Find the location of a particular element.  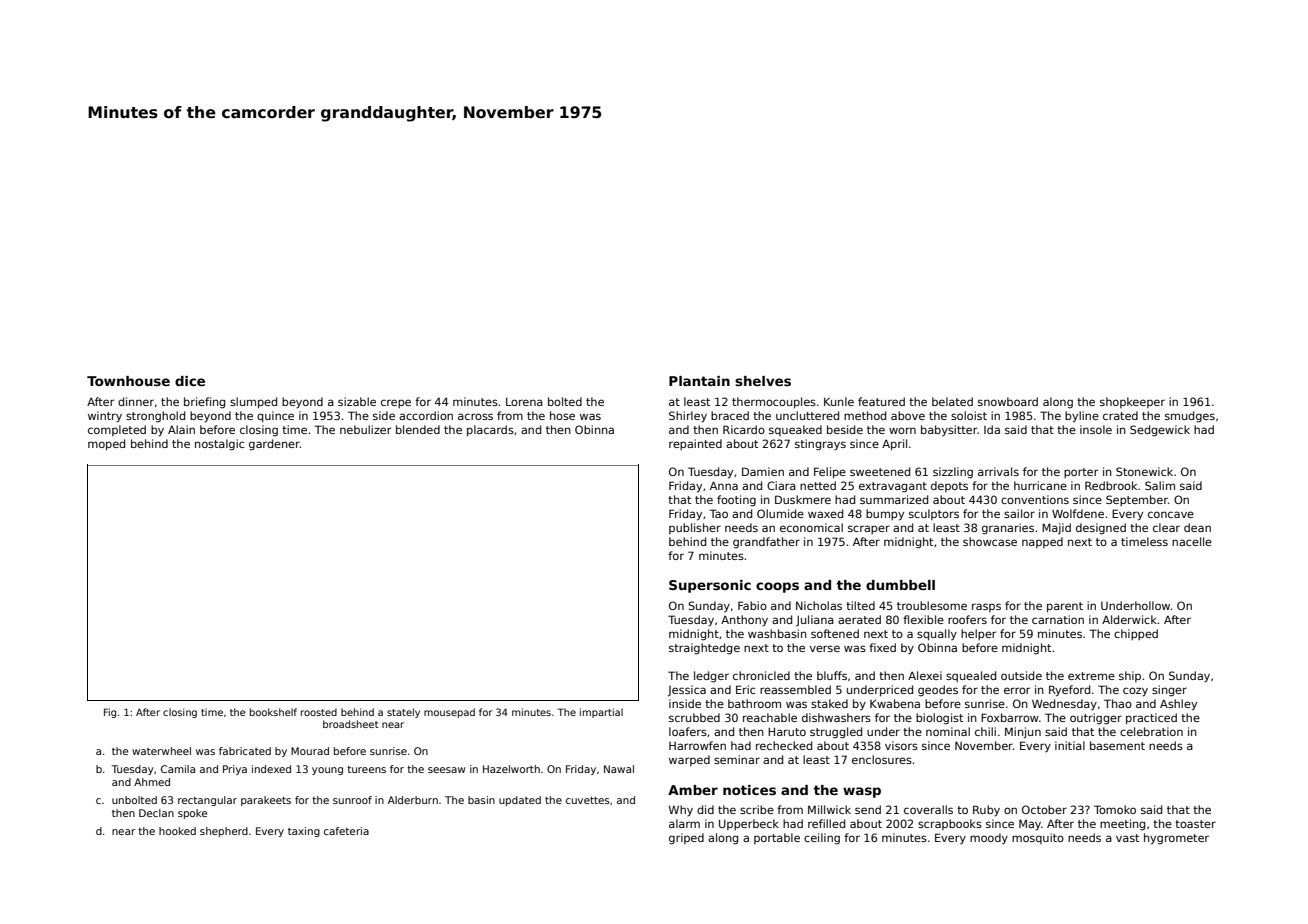

publisher is located at coordinates (695, 528).
